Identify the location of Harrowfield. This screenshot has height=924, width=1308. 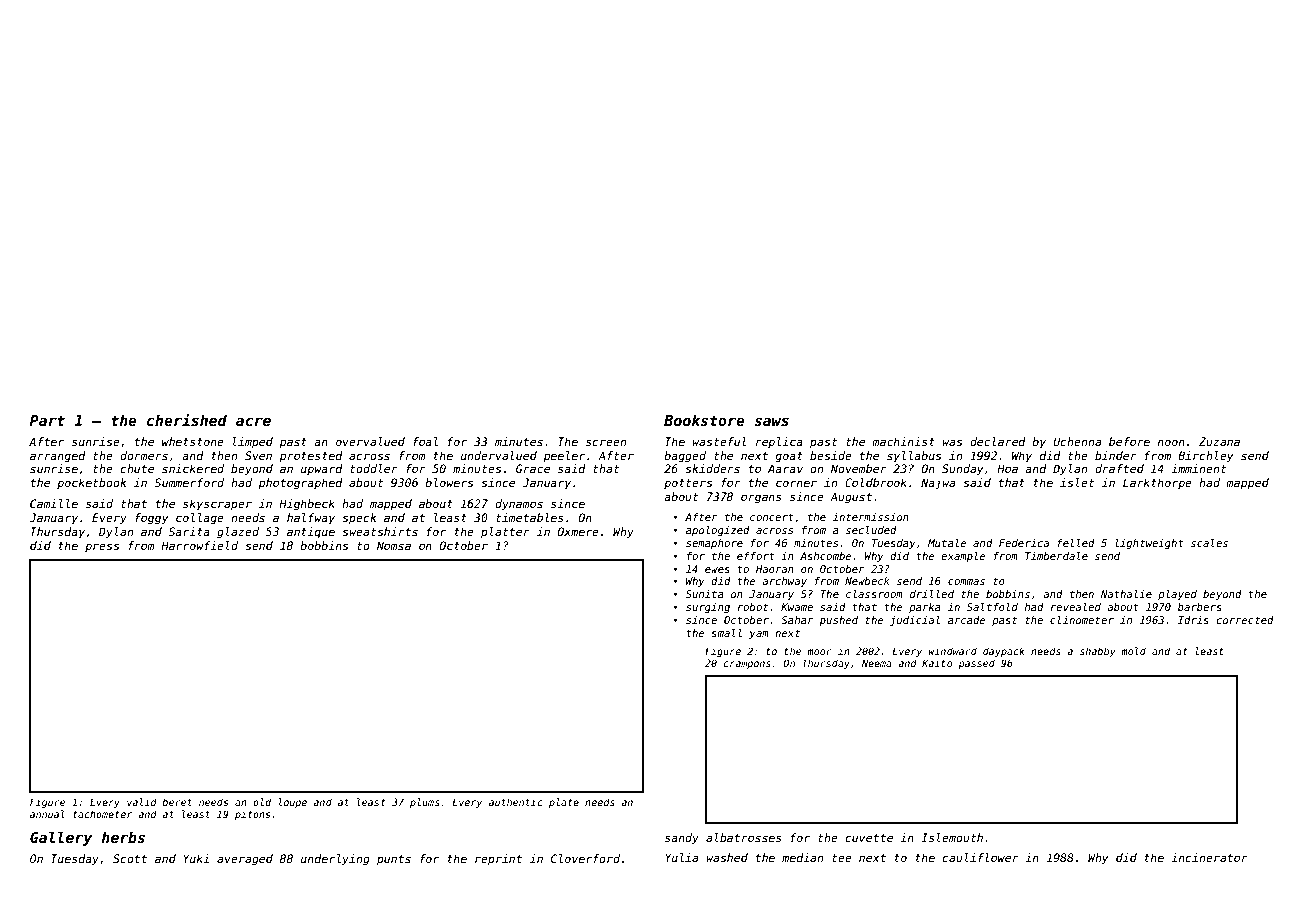
(199, 545).
